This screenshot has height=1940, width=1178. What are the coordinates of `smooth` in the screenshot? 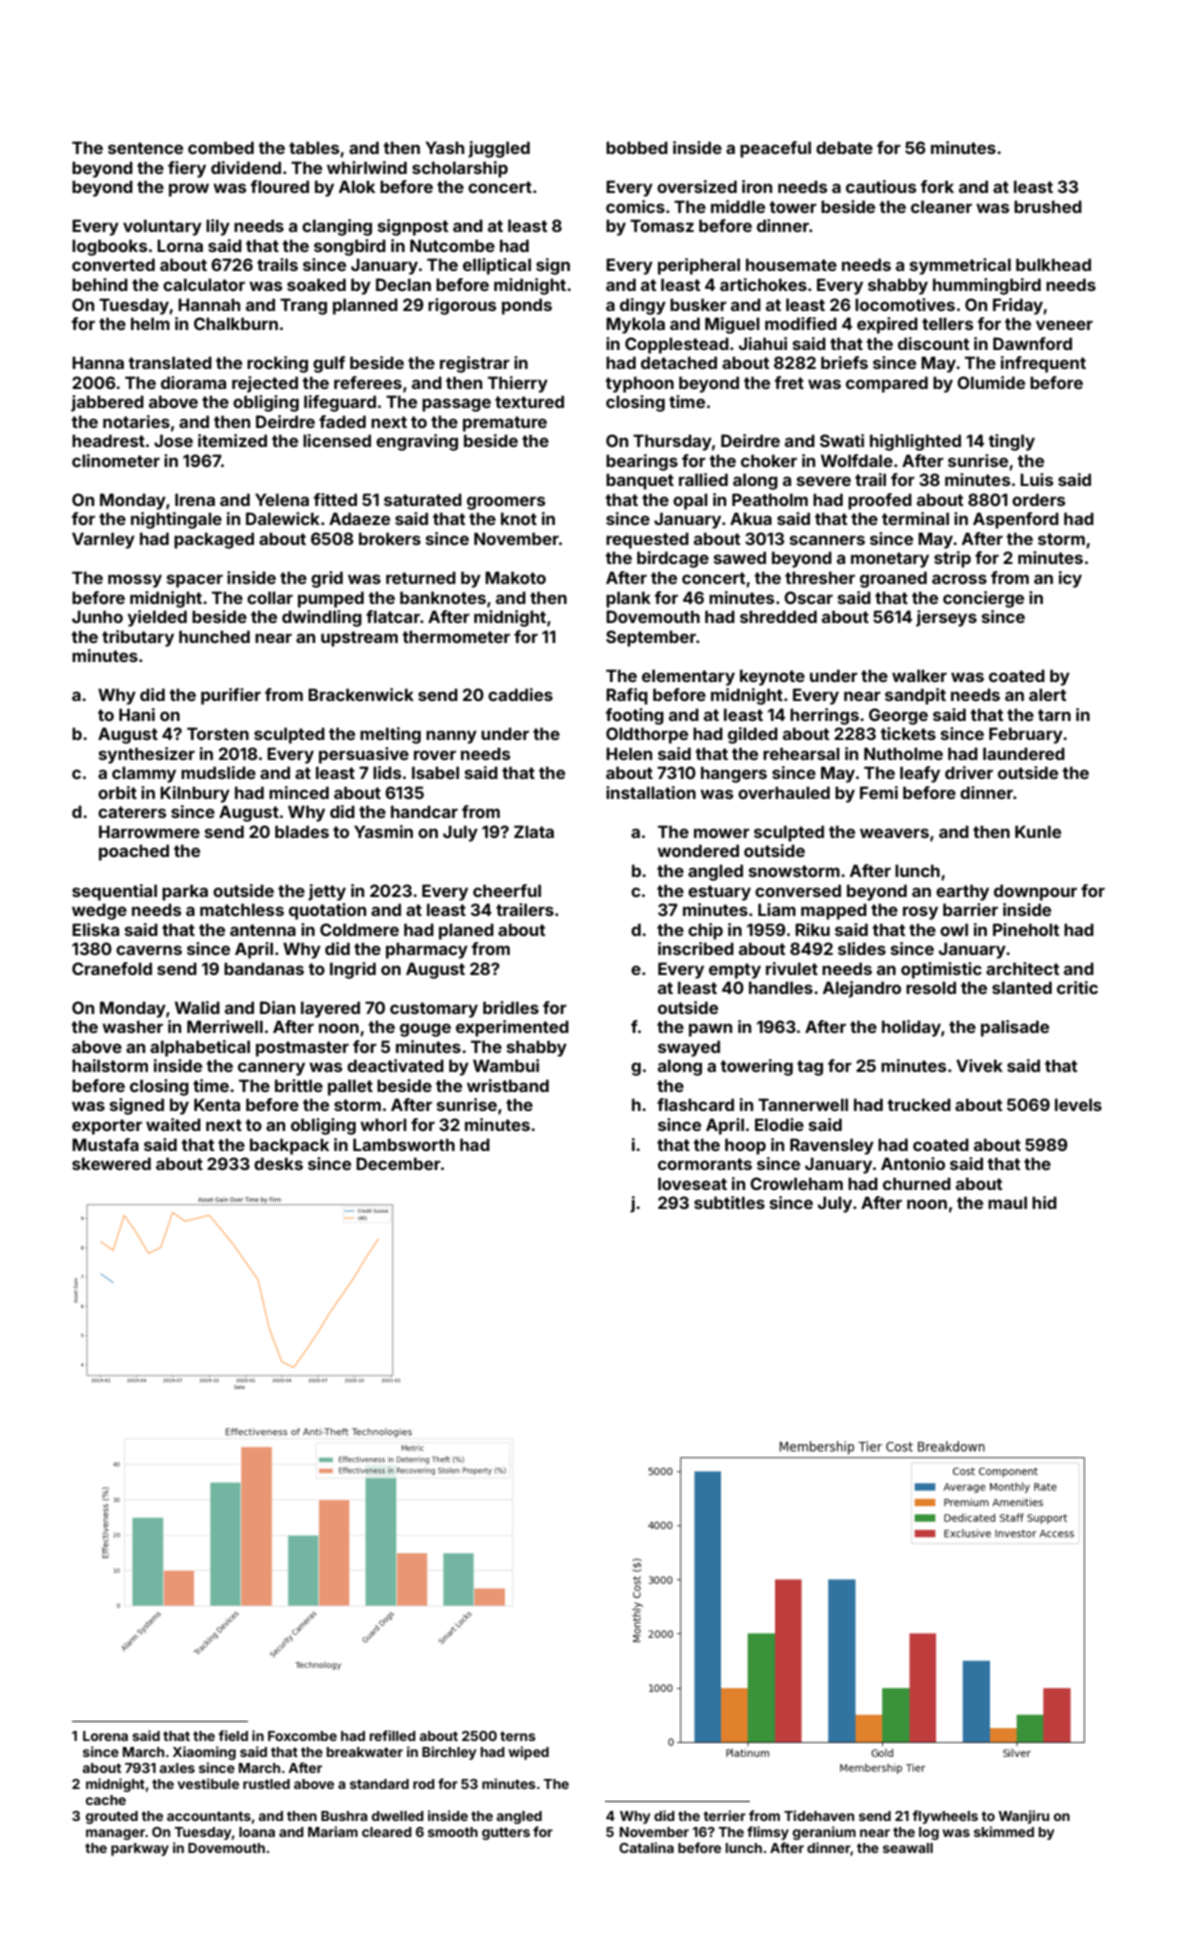 It's located at (453, 1832).
